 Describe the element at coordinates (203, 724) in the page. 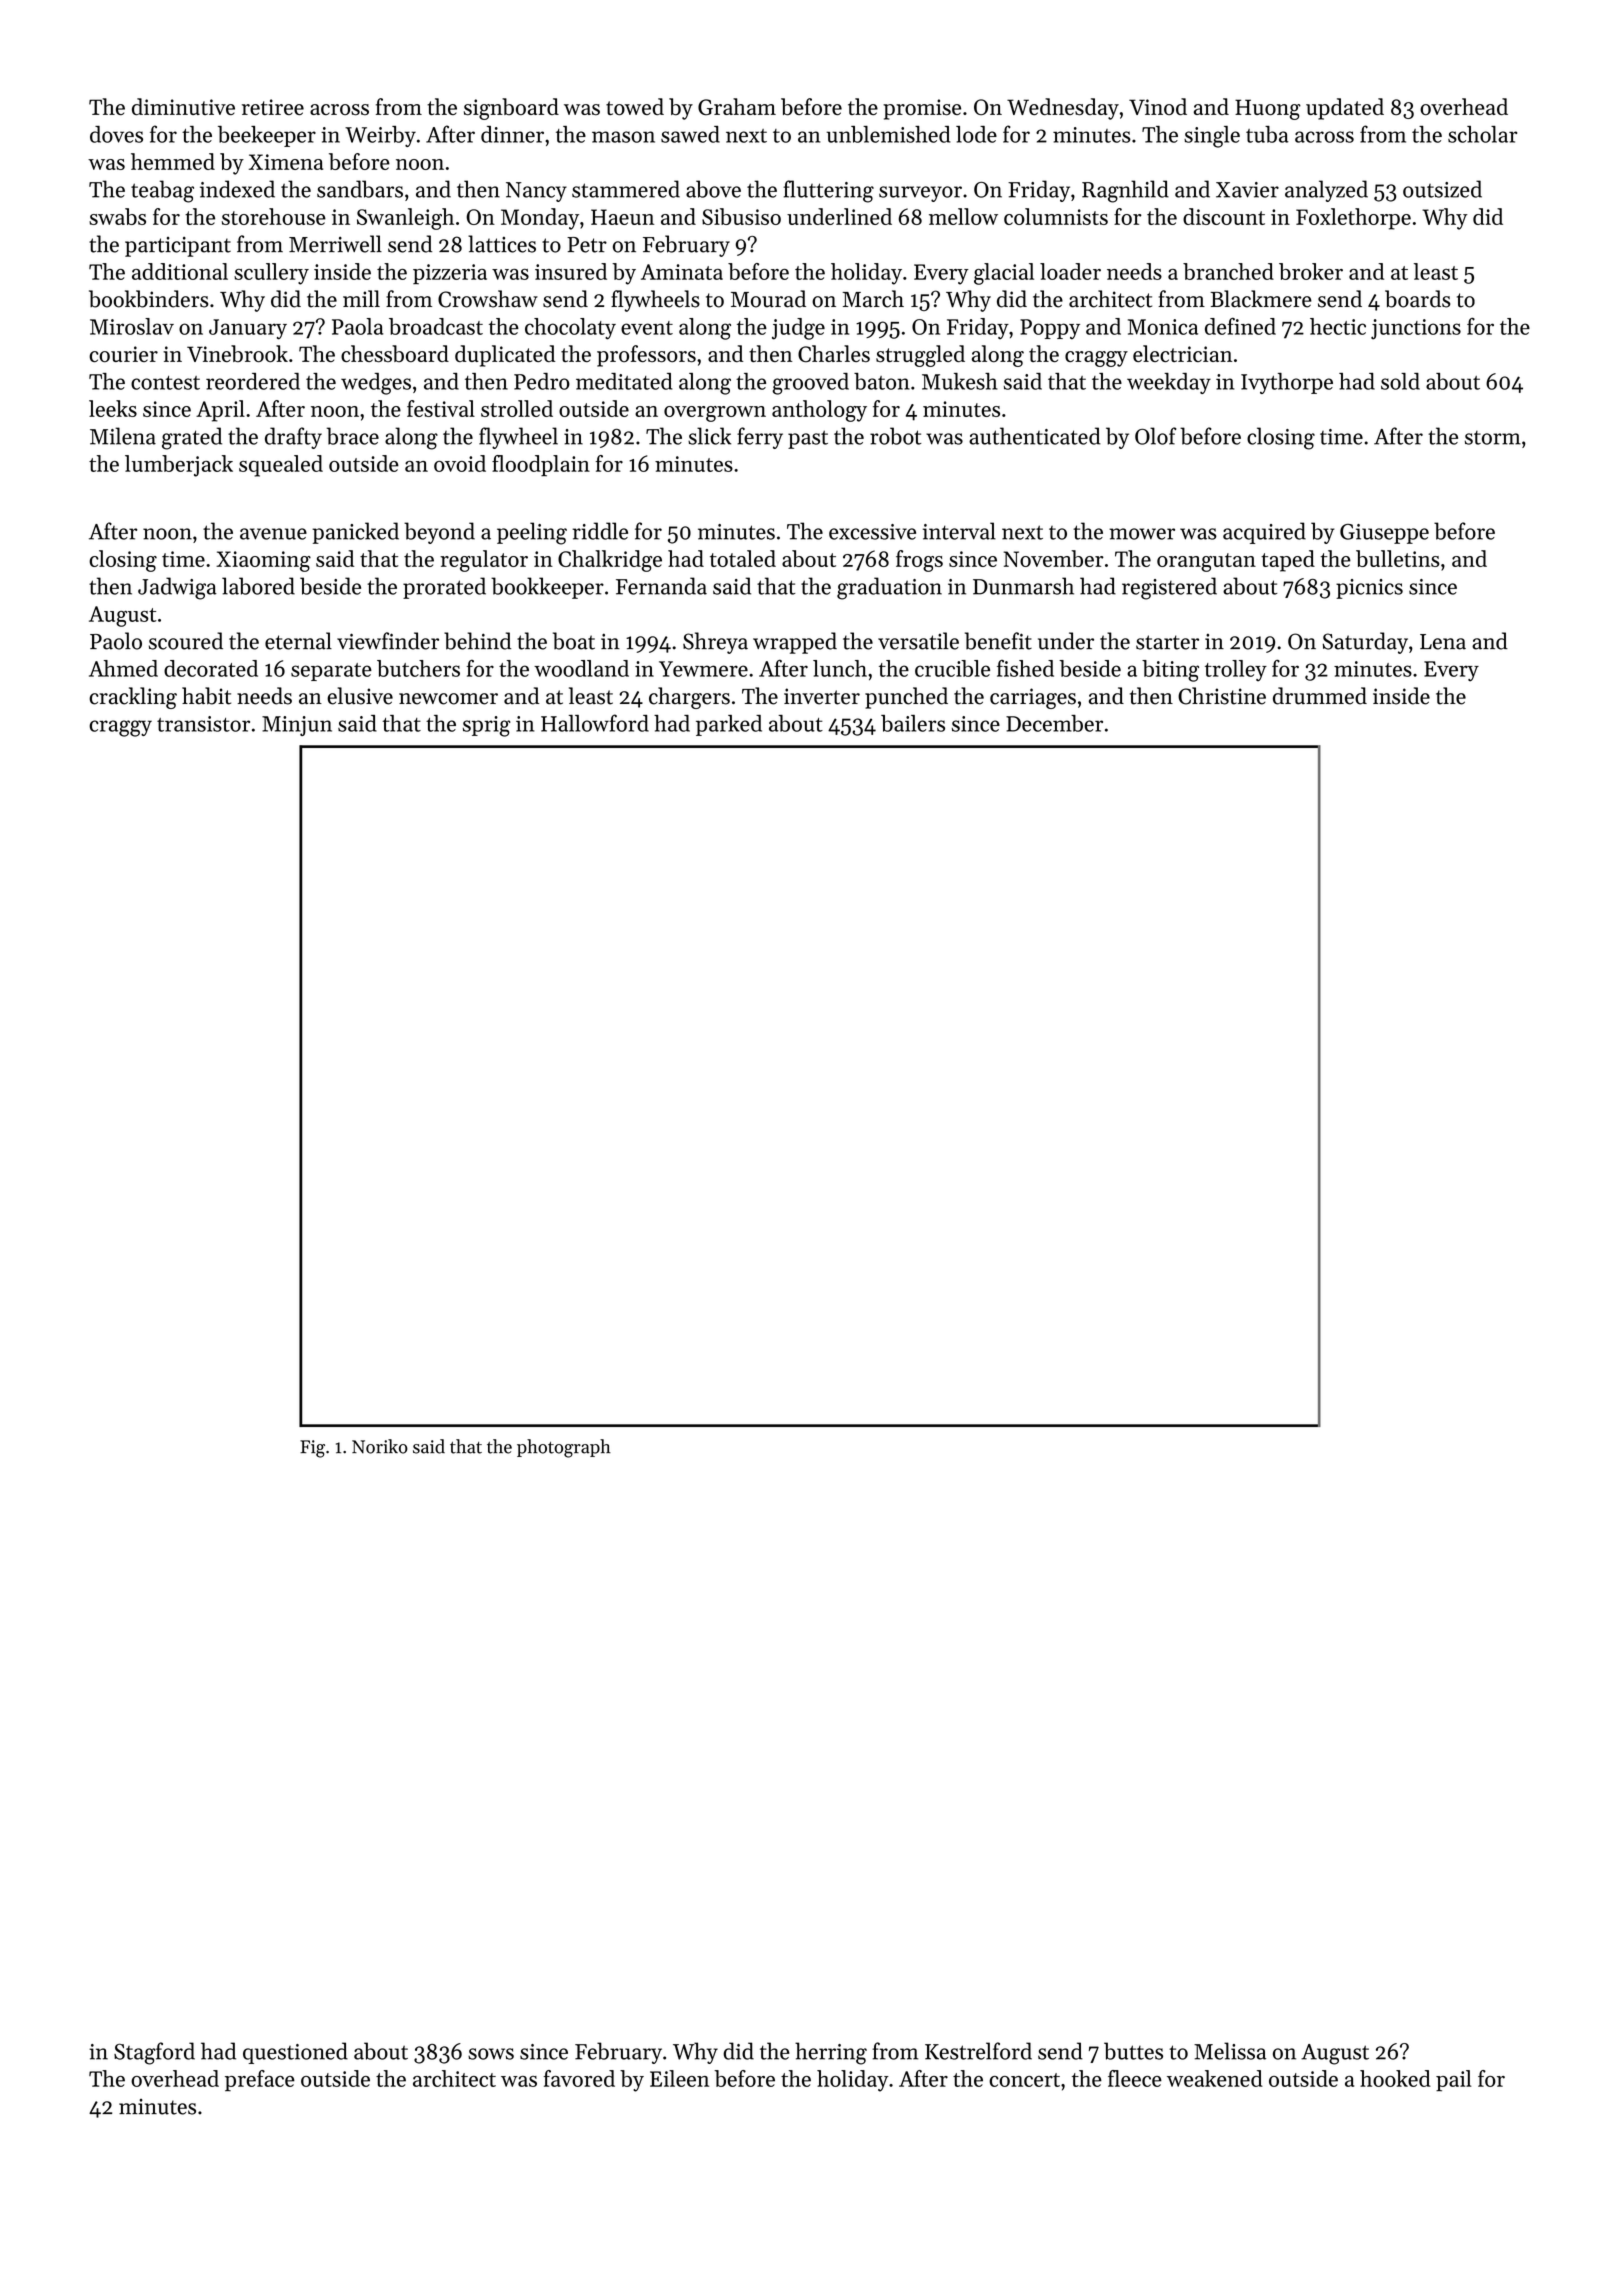

I see `transistor` at that location.
